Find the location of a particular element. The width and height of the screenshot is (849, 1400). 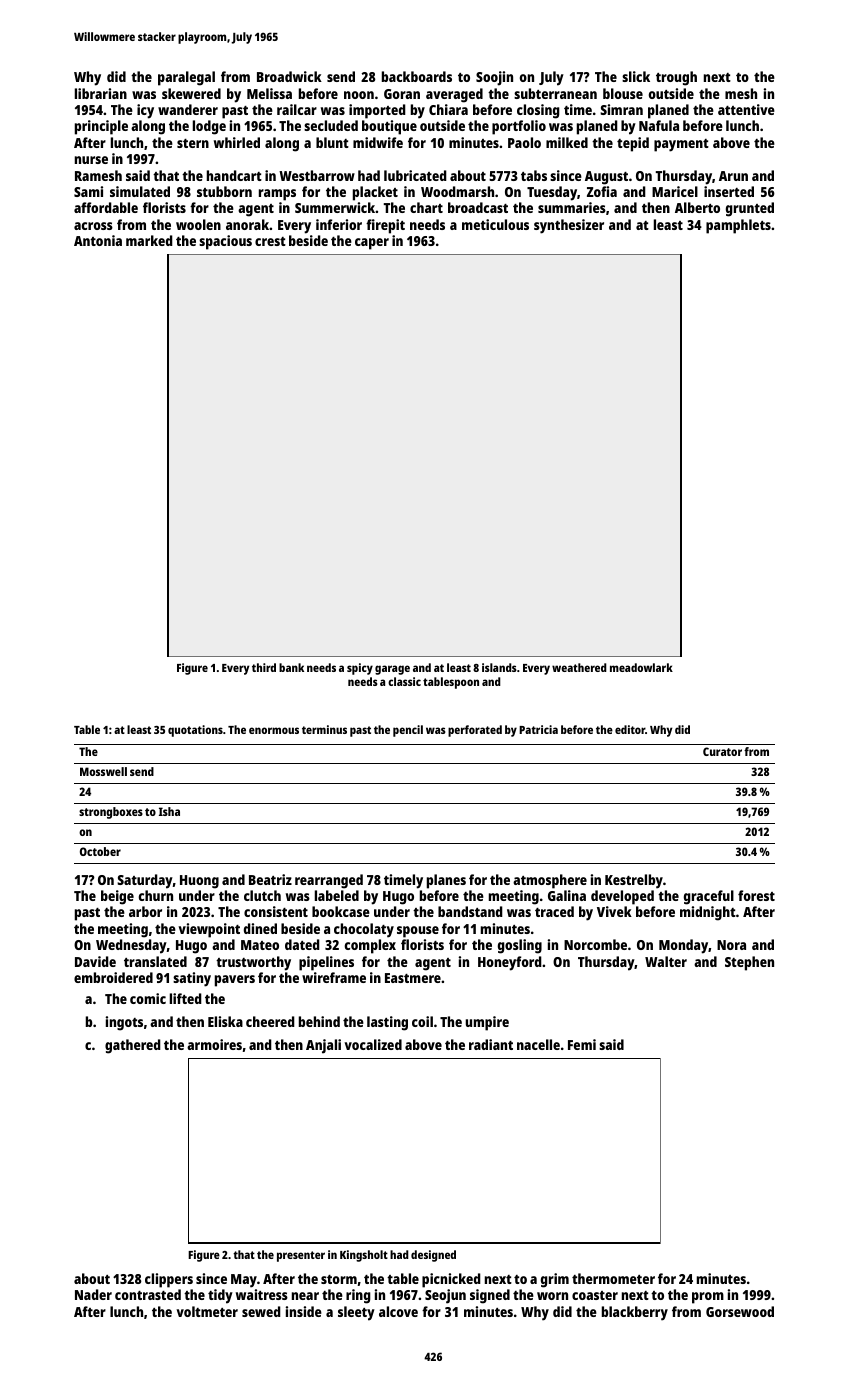

picnicked is located at coordinates (451, 1280).
